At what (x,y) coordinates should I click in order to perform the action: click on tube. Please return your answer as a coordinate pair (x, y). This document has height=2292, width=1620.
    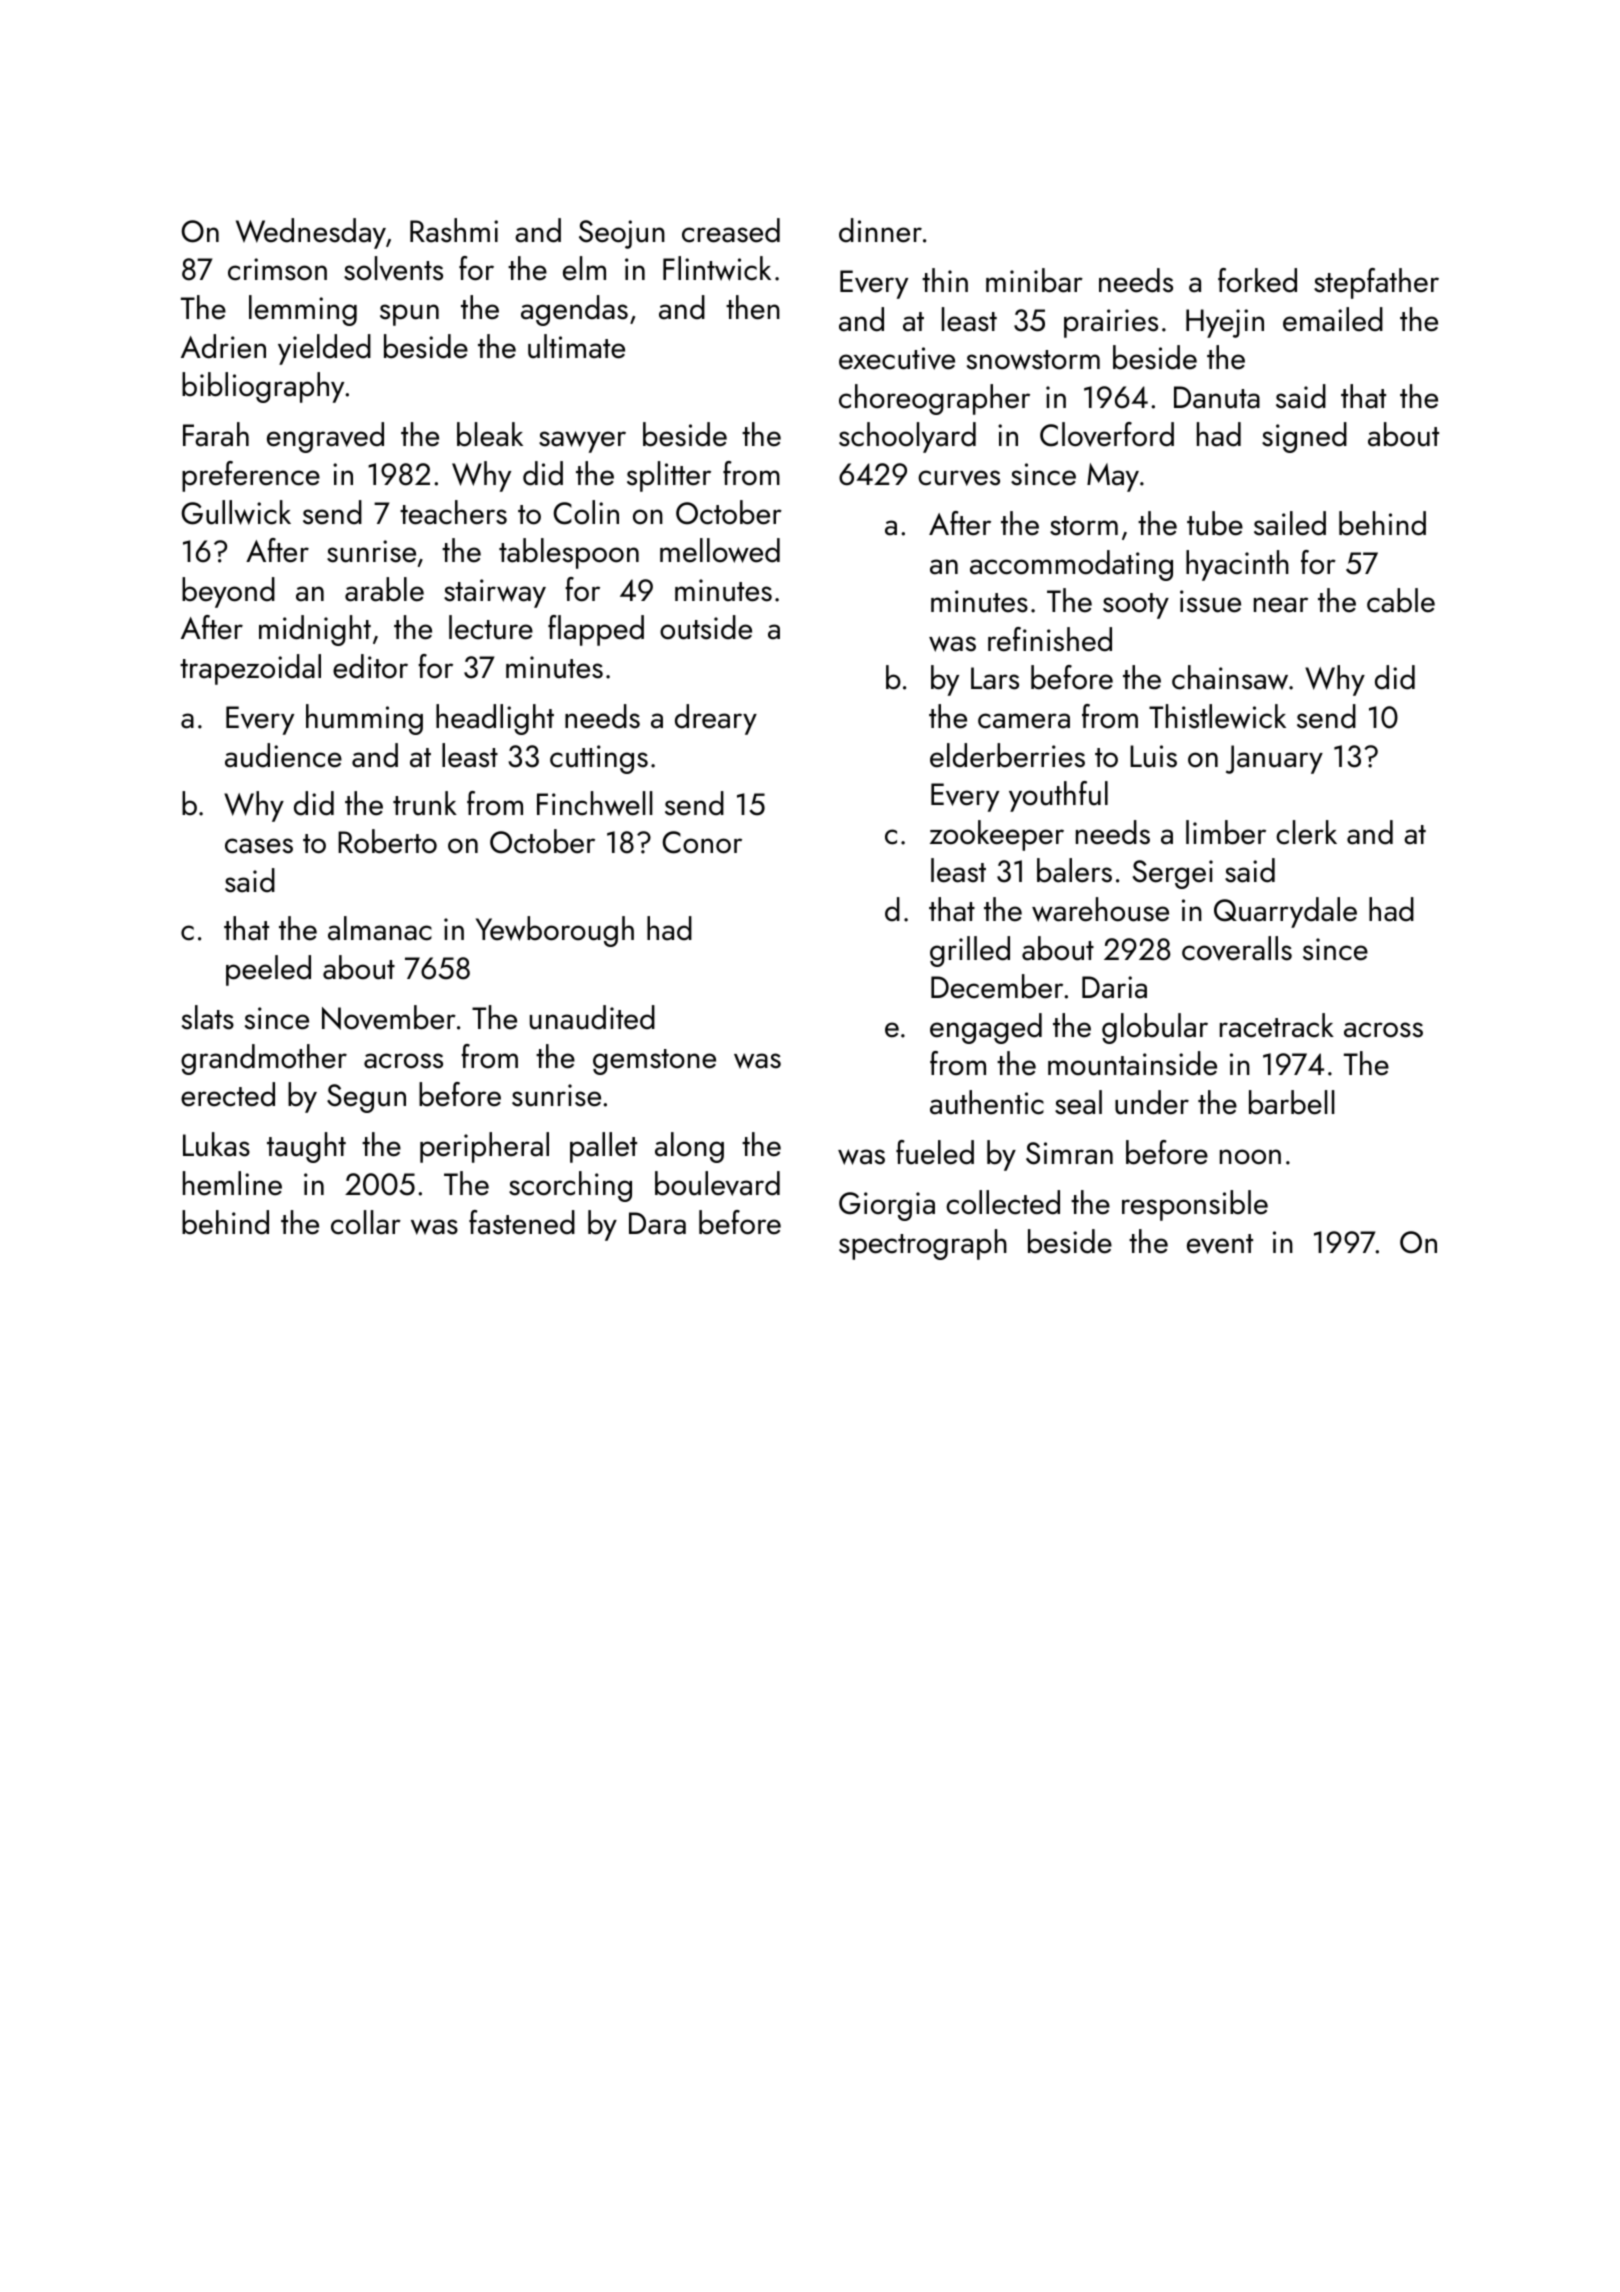
    Looking at the image, I should click on (1215, 523).
